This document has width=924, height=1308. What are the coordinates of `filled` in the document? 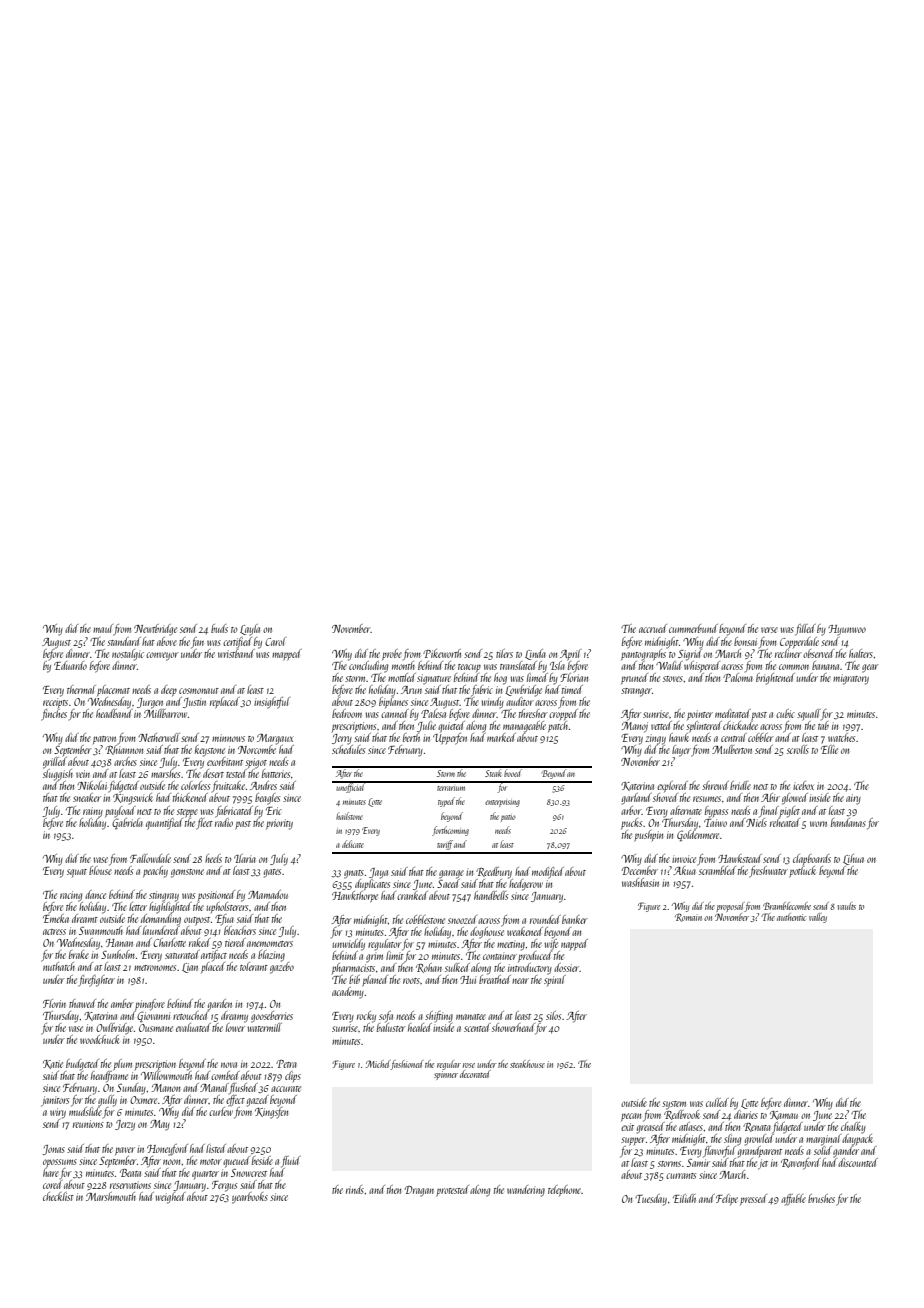 It's located at (805, 630).
